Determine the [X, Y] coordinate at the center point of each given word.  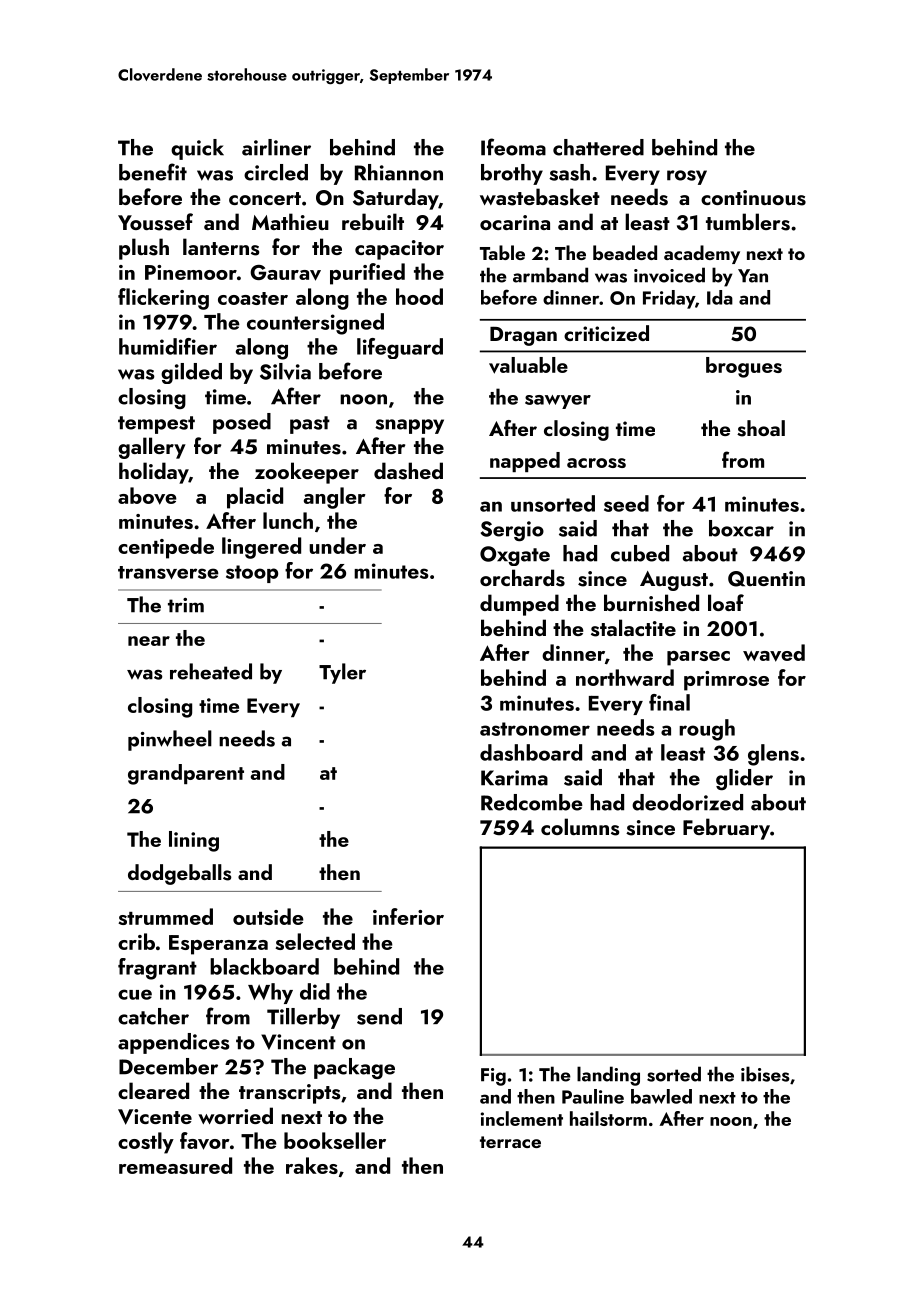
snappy [409, 426]
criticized [606, 333]
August [674, 581]
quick [197, 149]
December [168, 1066]
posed [242, 423]
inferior [408, 916]
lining [194, 841]
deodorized [687, 802]
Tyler [342, 673]
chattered [598, 147]
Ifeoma [513, 147]
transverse [168, 572]
